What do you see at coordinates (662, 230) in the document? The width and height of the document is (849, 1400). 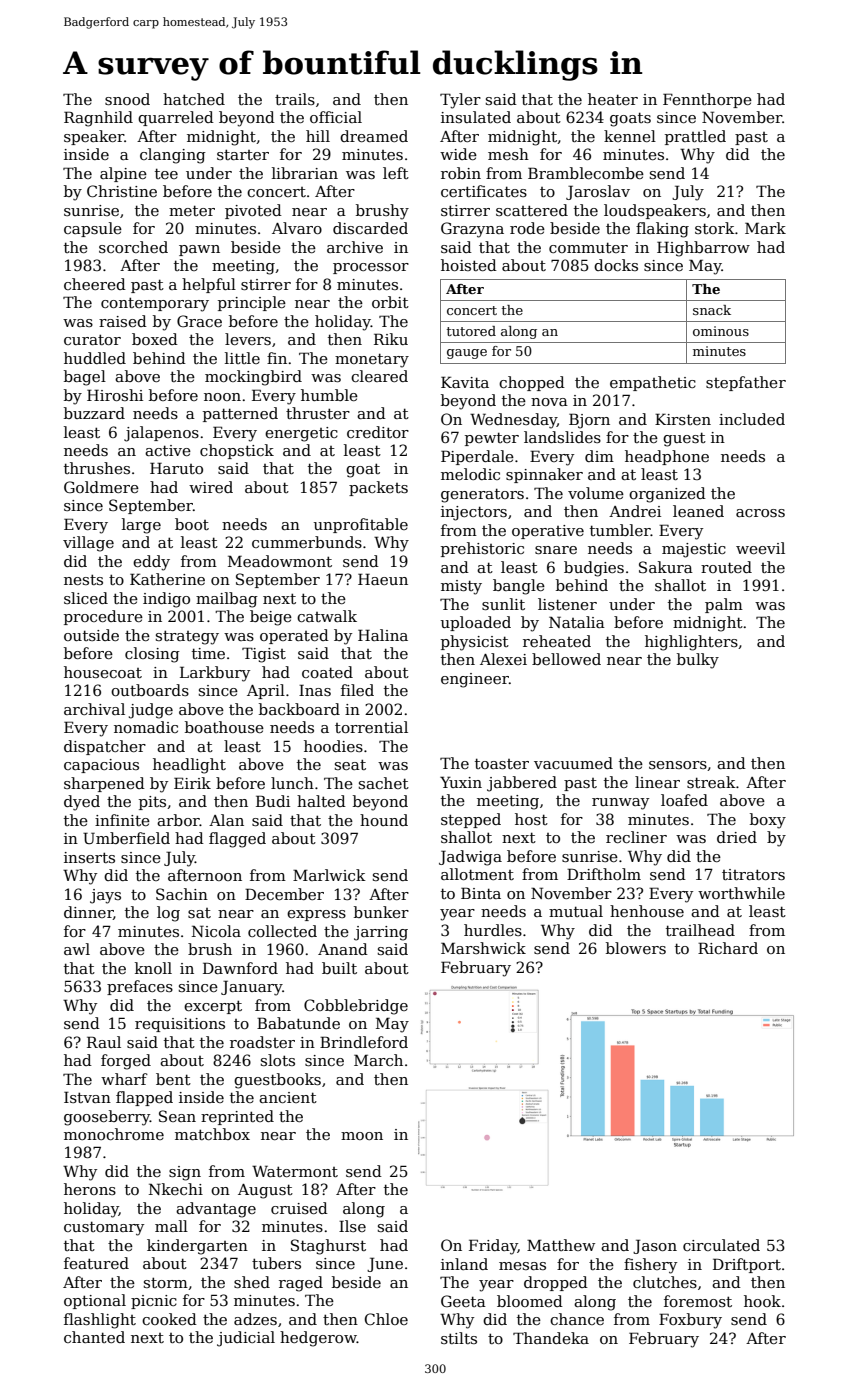 I see `flaking` at bounding box center [662, 230].
